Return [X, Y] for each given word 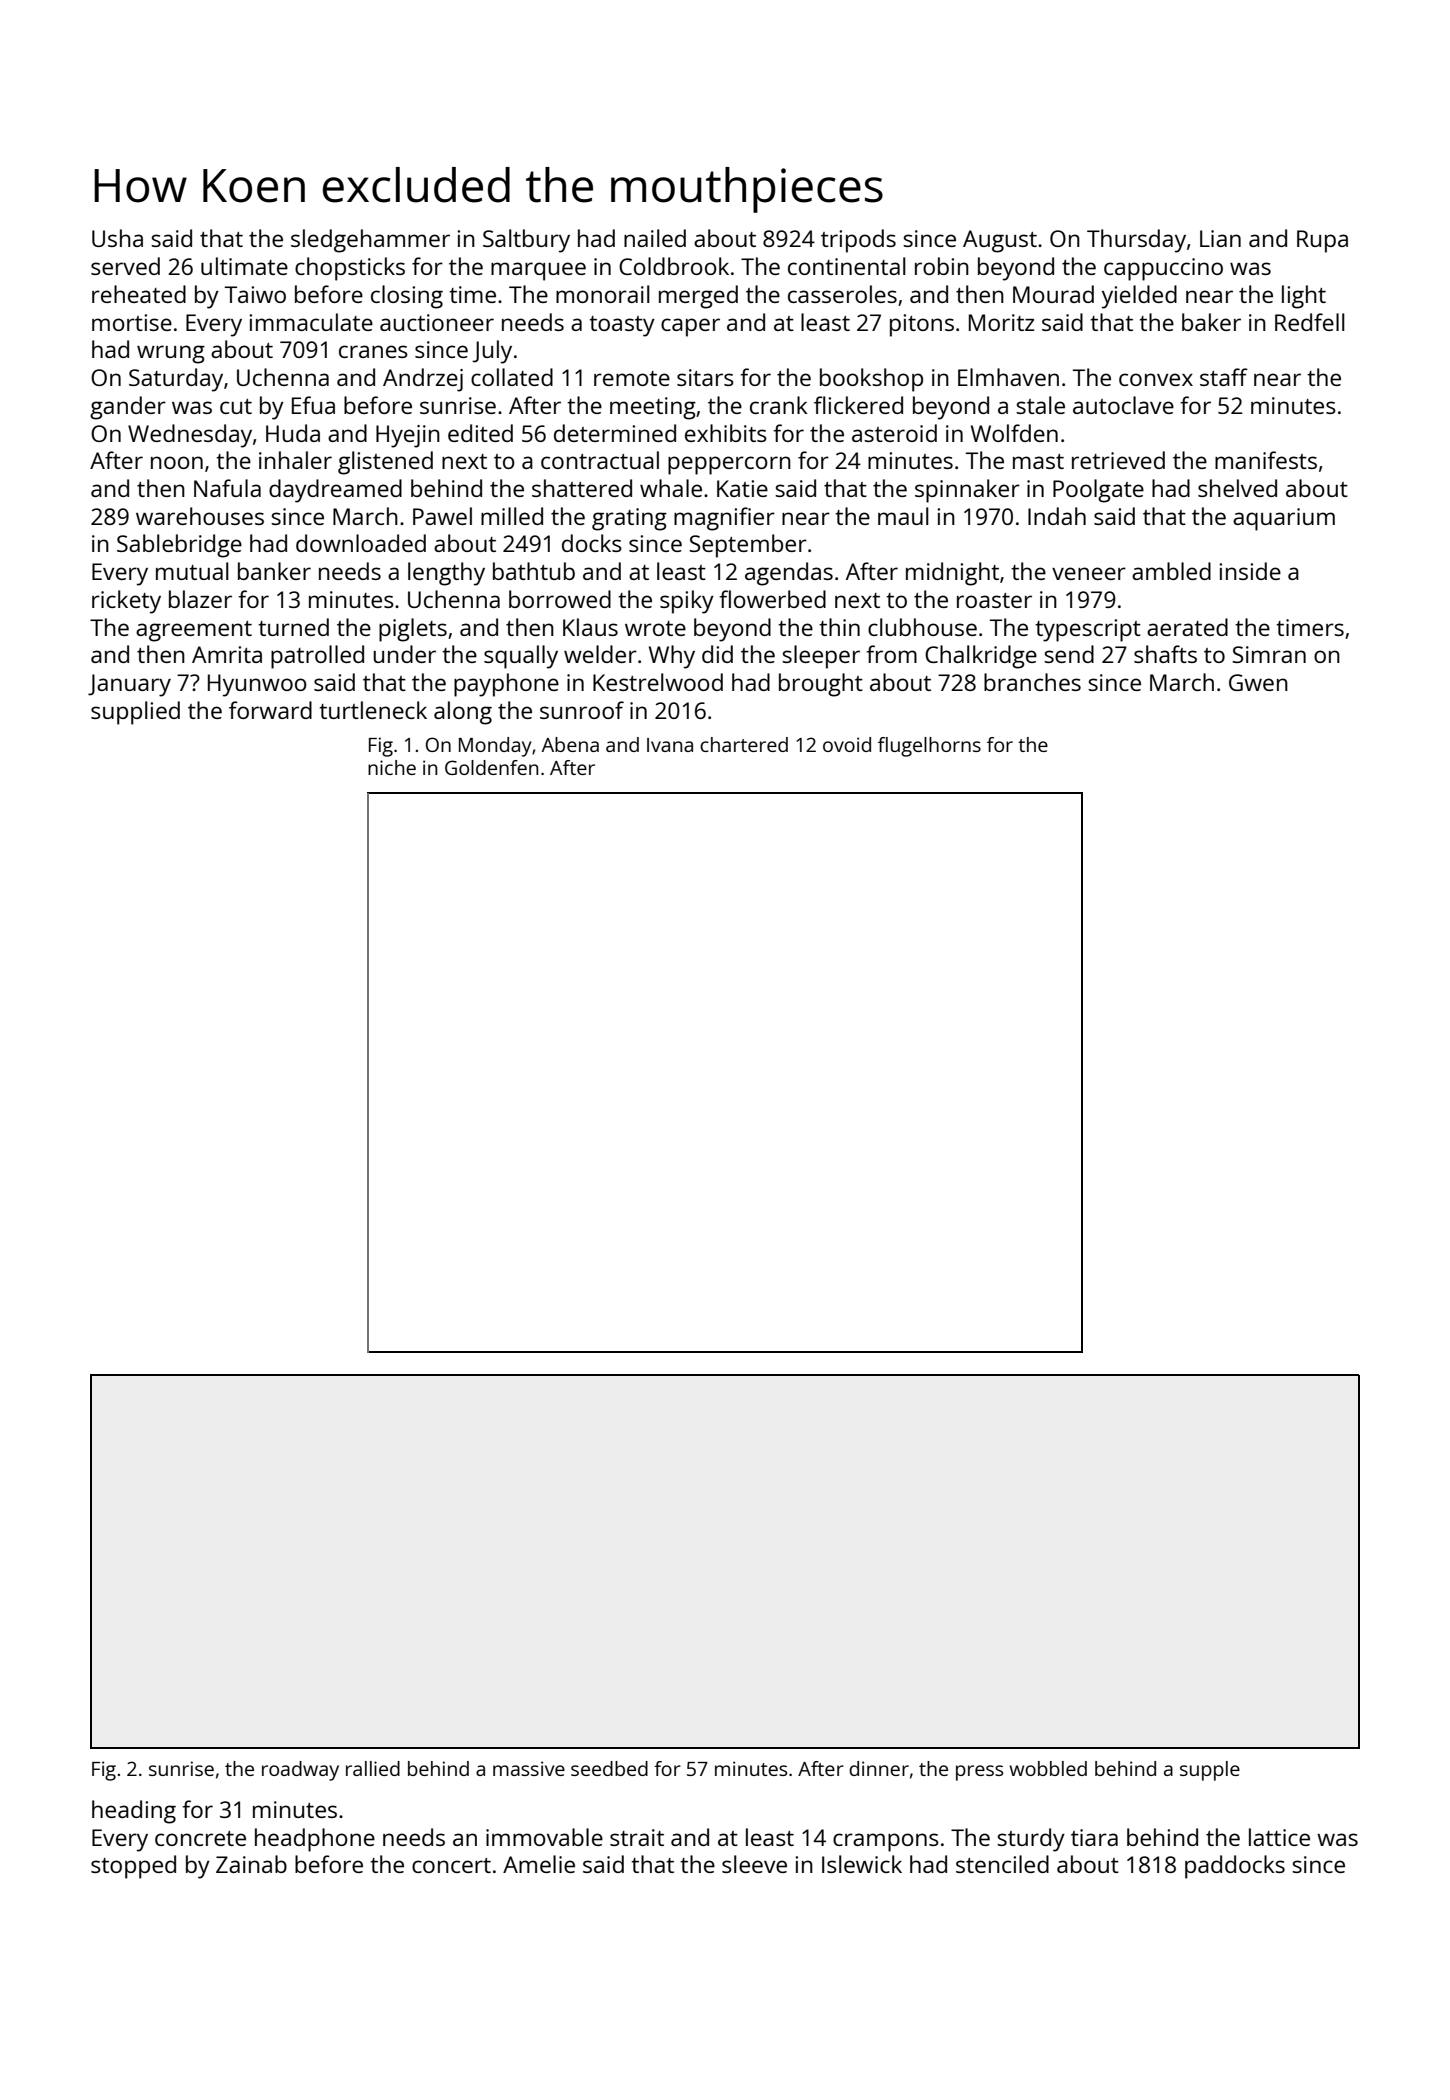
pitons [922, 325]
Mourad [1053, 294]
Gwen [1258, 682]
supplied [135, 713]
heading [134, 1812]
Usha [117, 238]
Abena [570, 744]
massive [529, 1768]
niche [392, 767]
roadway [300, 1771]
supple [1210, 1771]
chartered [744, 744]
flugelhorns [929, 747]
